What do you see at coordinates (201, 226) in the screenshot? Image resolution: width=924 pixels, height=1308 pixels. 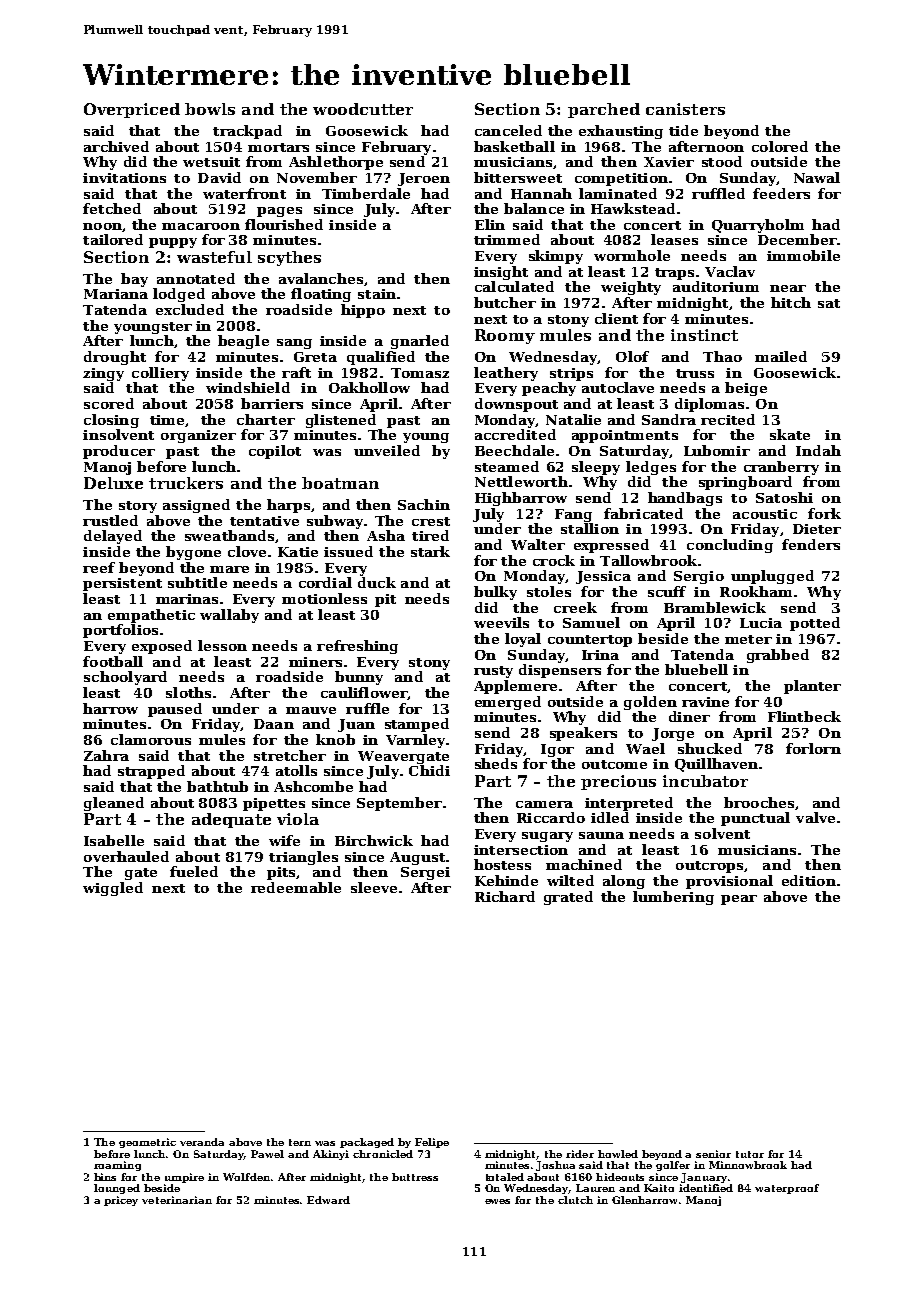 I see `macaroon` at bounding box center [201, 226].
